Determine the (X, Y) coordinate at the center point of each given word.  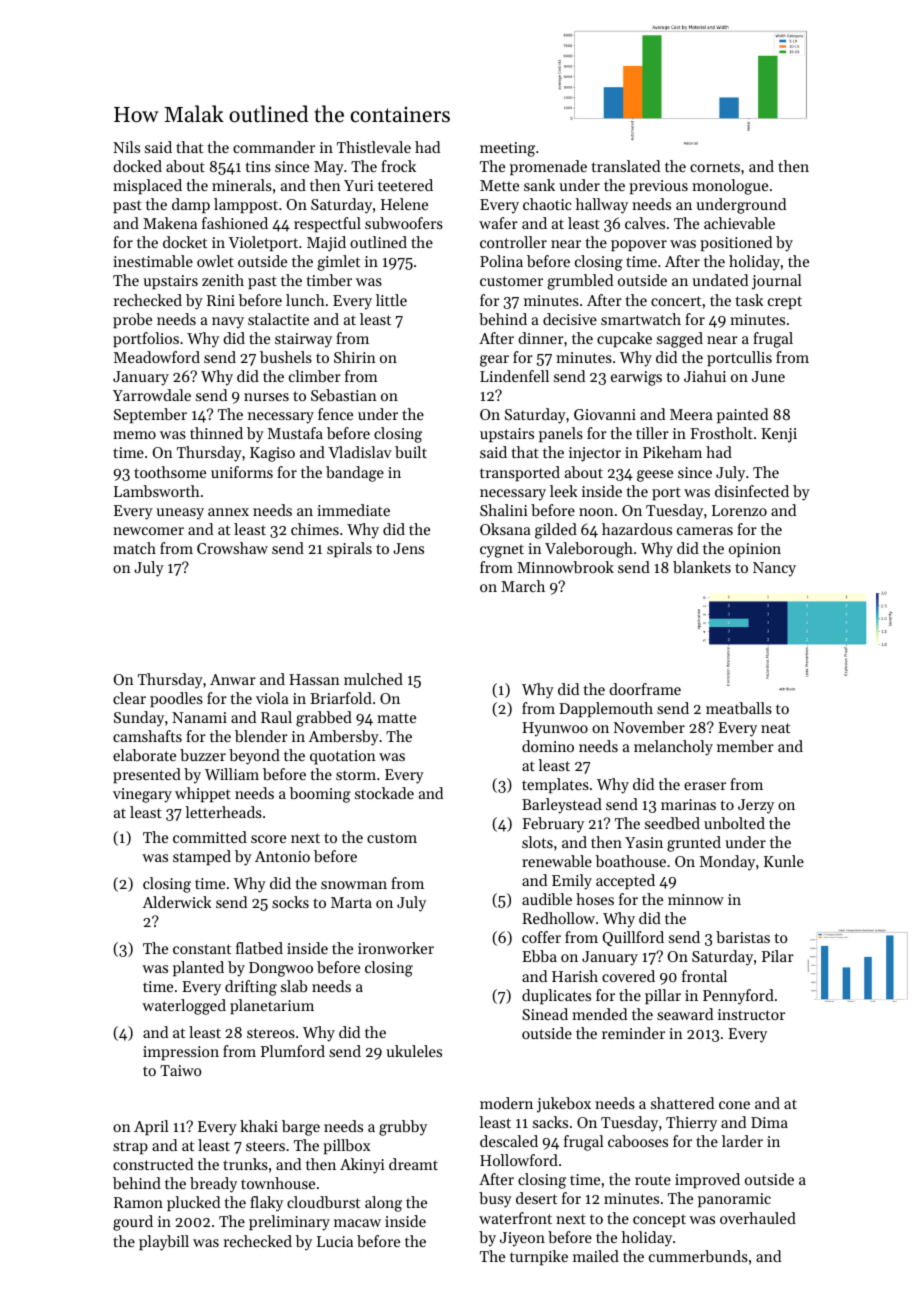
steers (265, 1146)
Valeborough (589, 550)
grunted (694, 844)
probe (132, 320)
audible (547, 899)
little (391, 300)
